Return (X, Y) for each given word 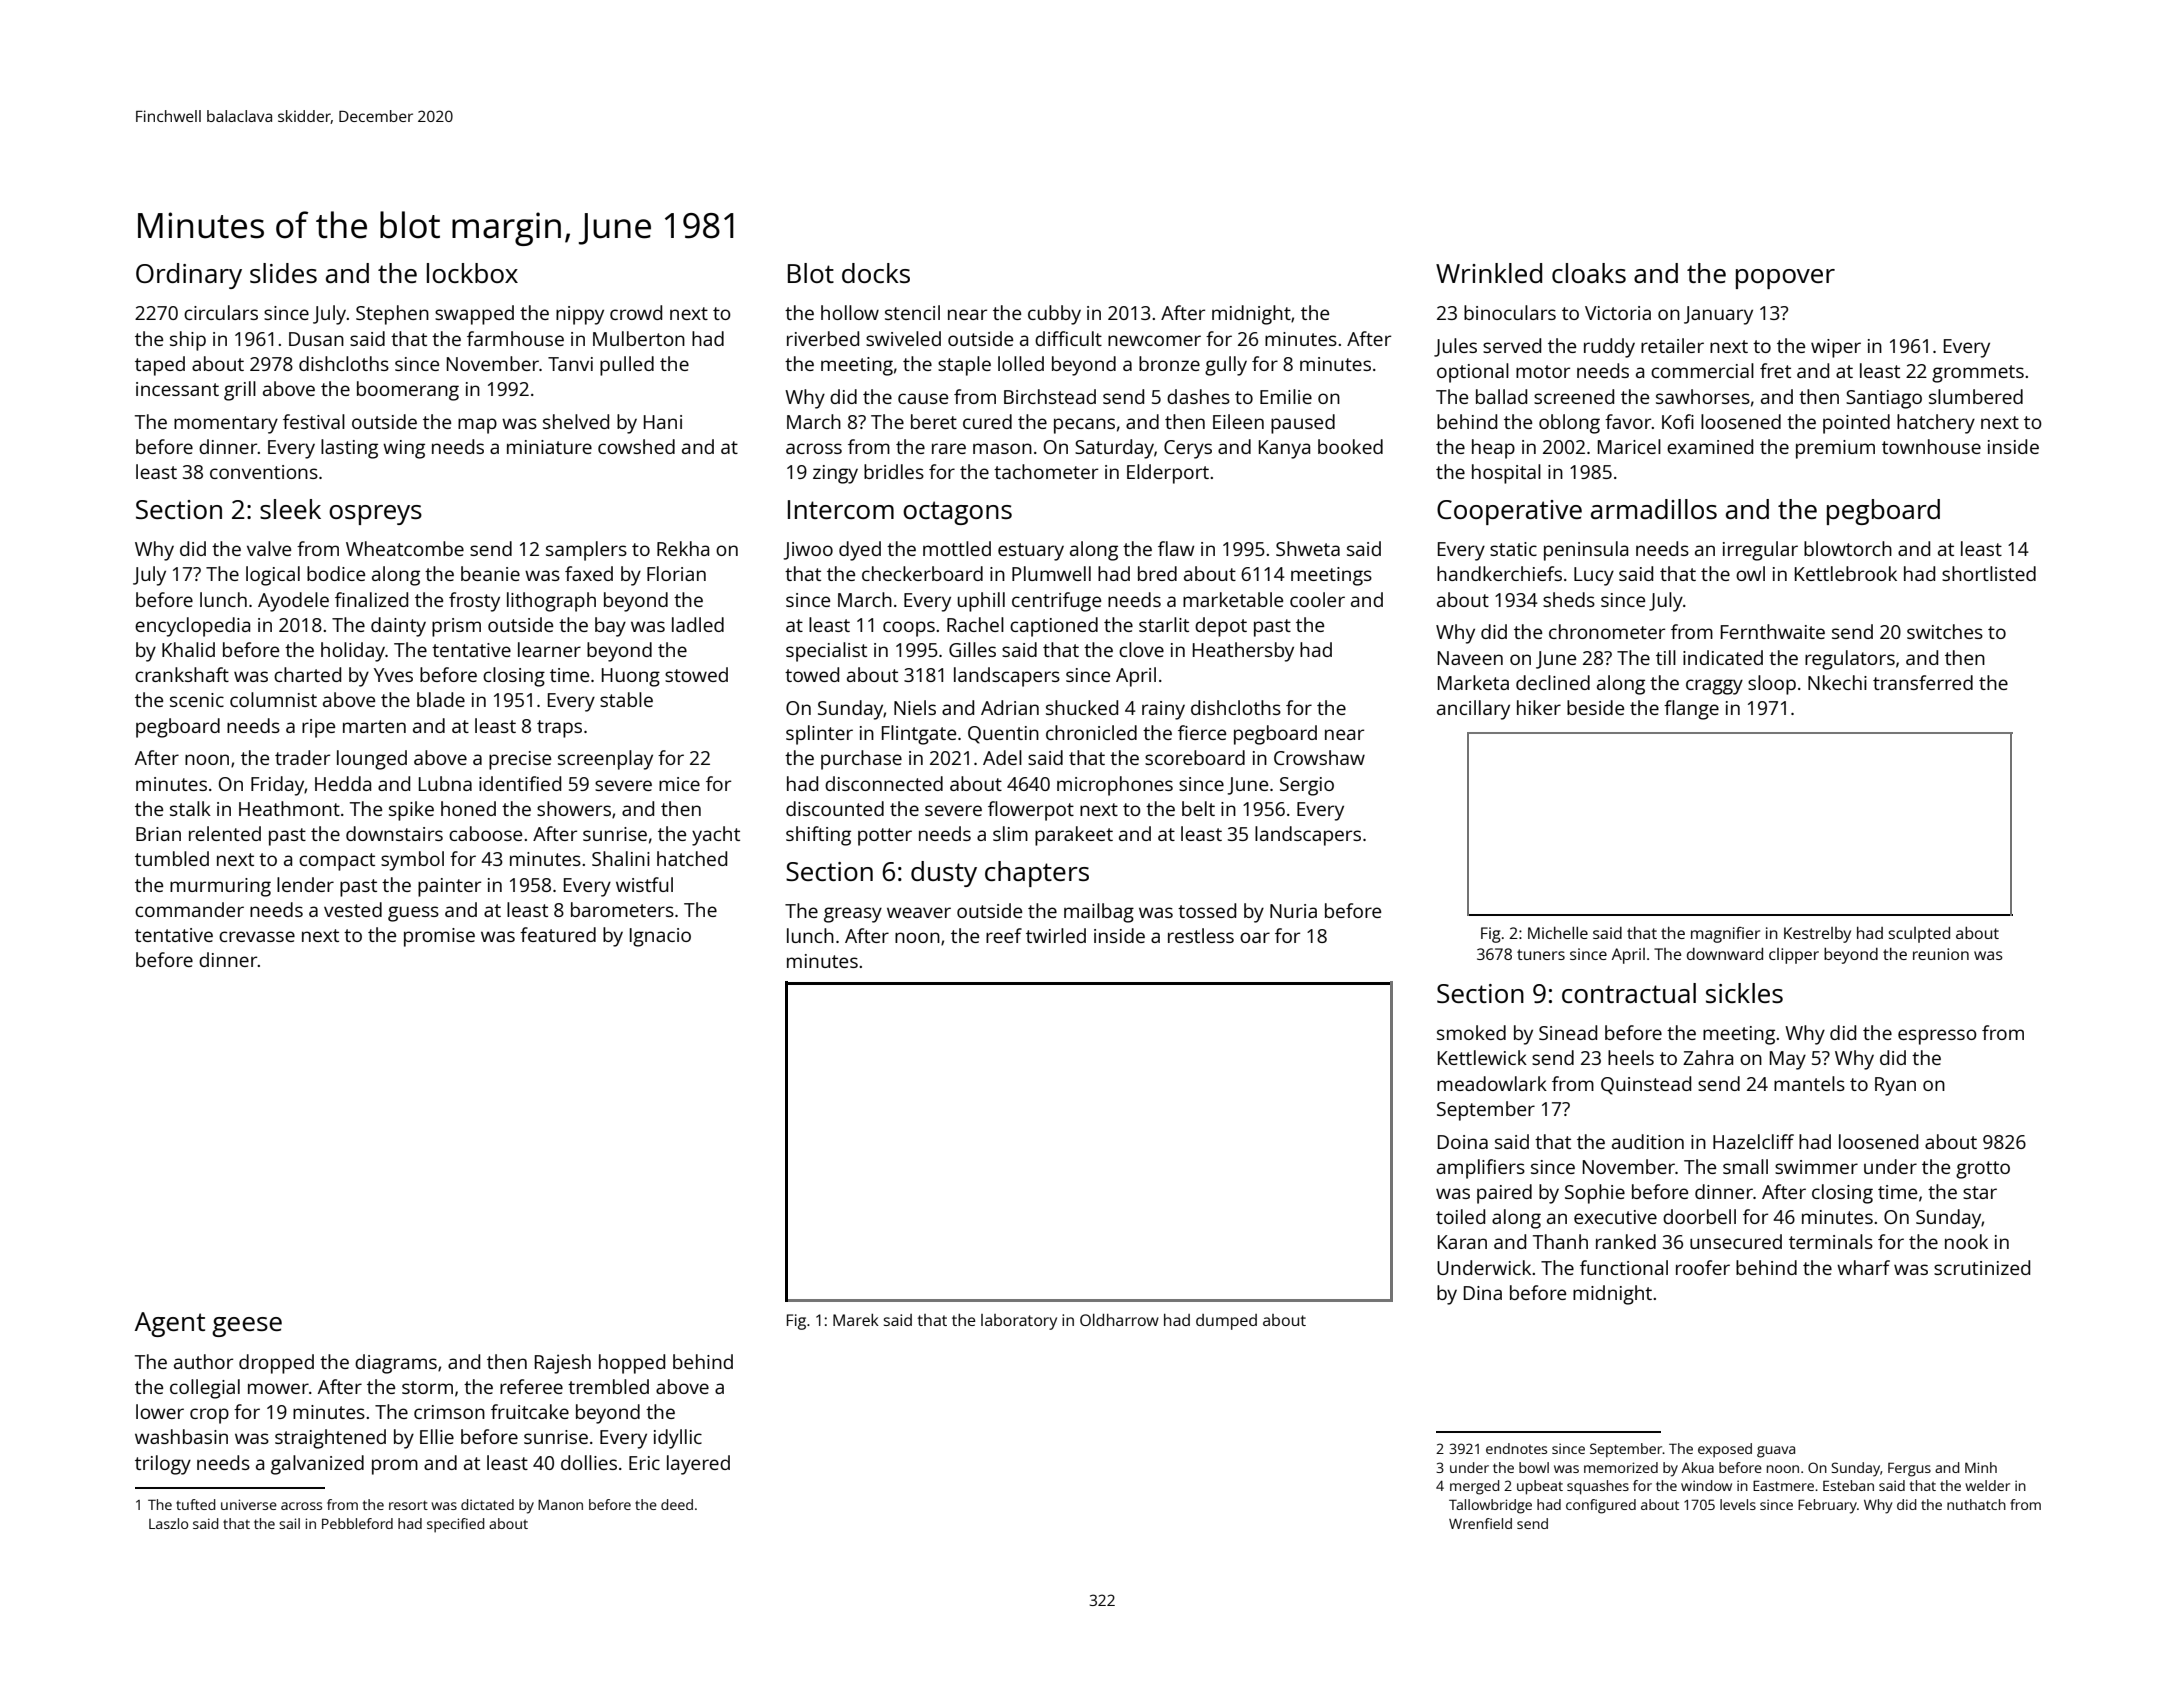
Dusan (316, 339)
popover (1785, 279)
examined (1710, 446)
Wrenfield (1480, 1523)
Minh (1981, 1467)
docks (876, 273)
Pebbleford (357, 1523)
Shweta (1308, 548)
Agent (170, 1324)
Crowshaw (1319, 757)
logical (273, 576)
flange (1691, 710)
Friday (277, 786)
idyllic (678, 1439)
